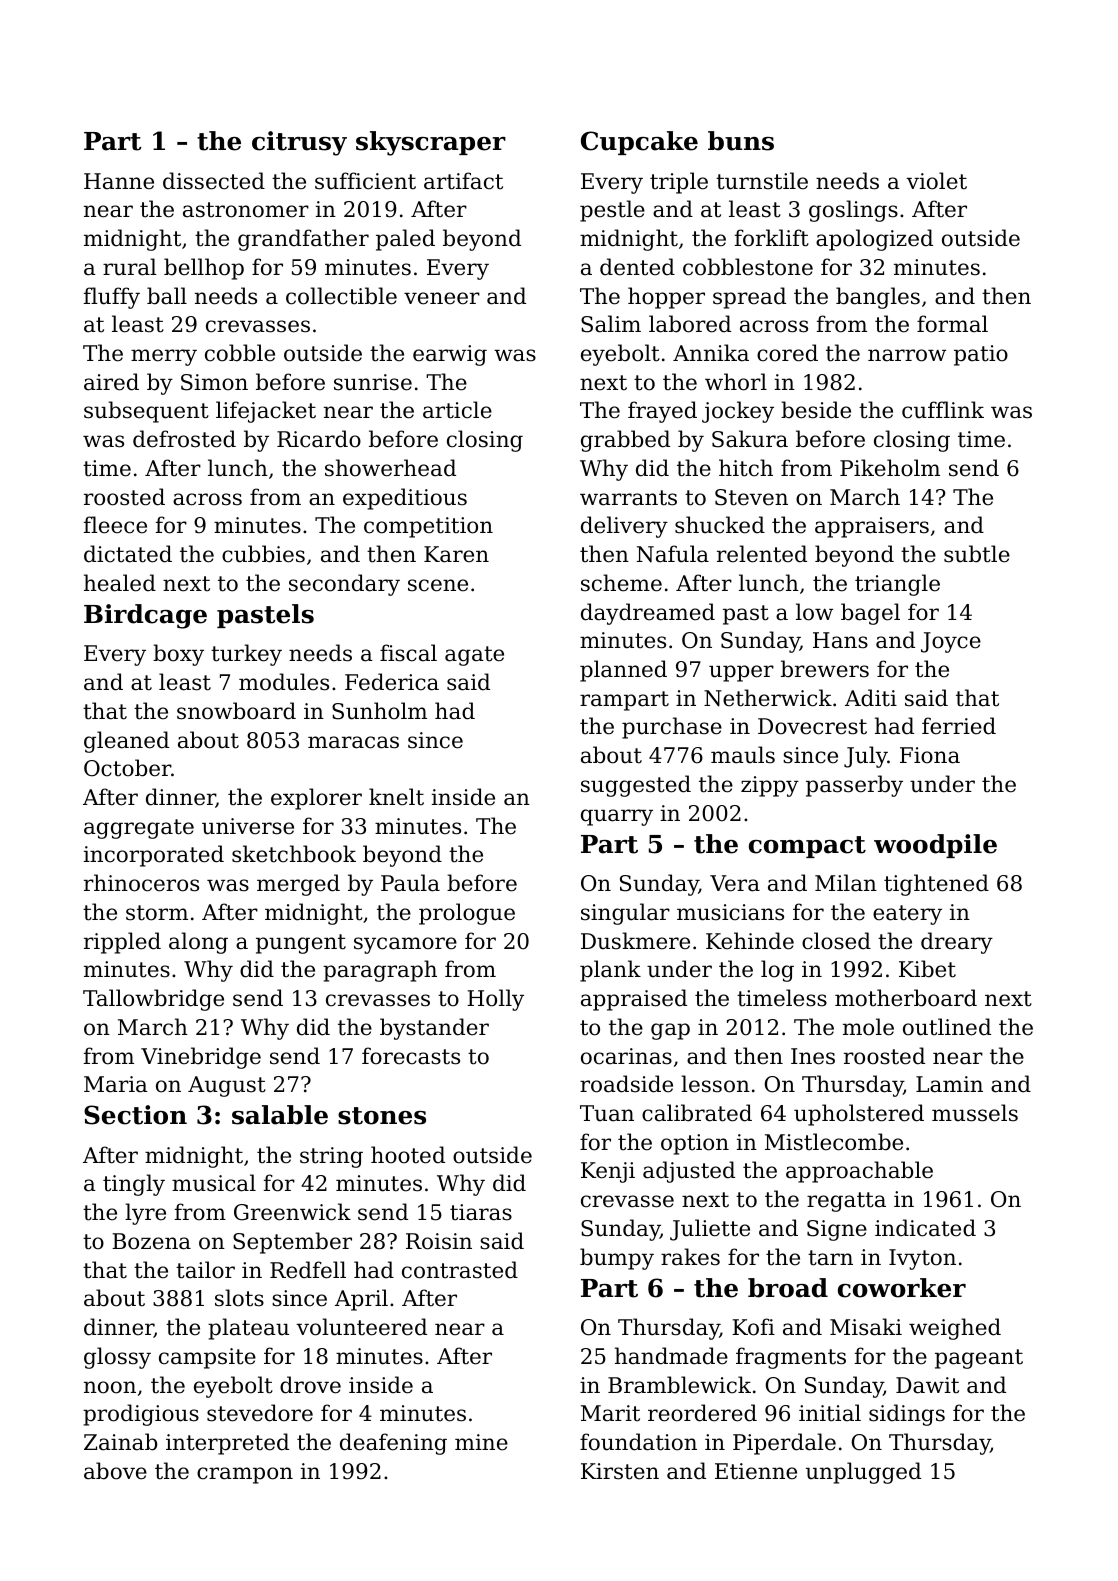 This document has width=1118, height=1581. I want to click on planned, so click(623, 671).
